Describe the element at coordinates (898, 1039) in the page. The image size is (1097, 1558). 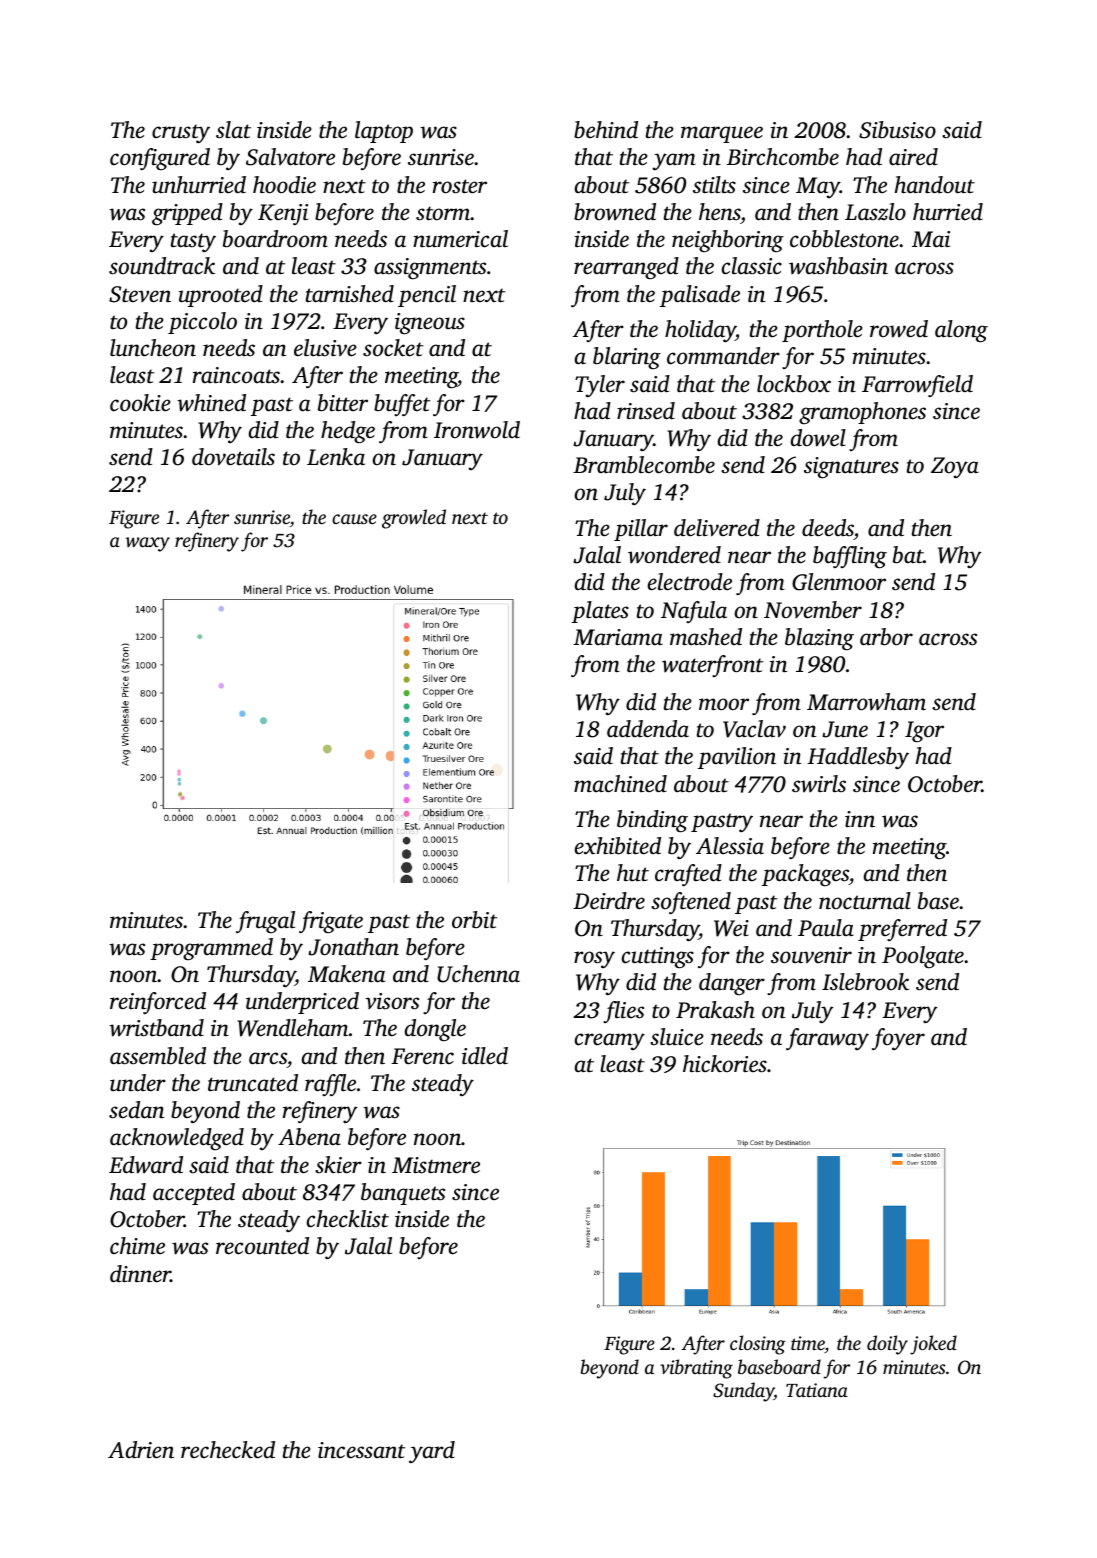
I see `foyer` at that location.
